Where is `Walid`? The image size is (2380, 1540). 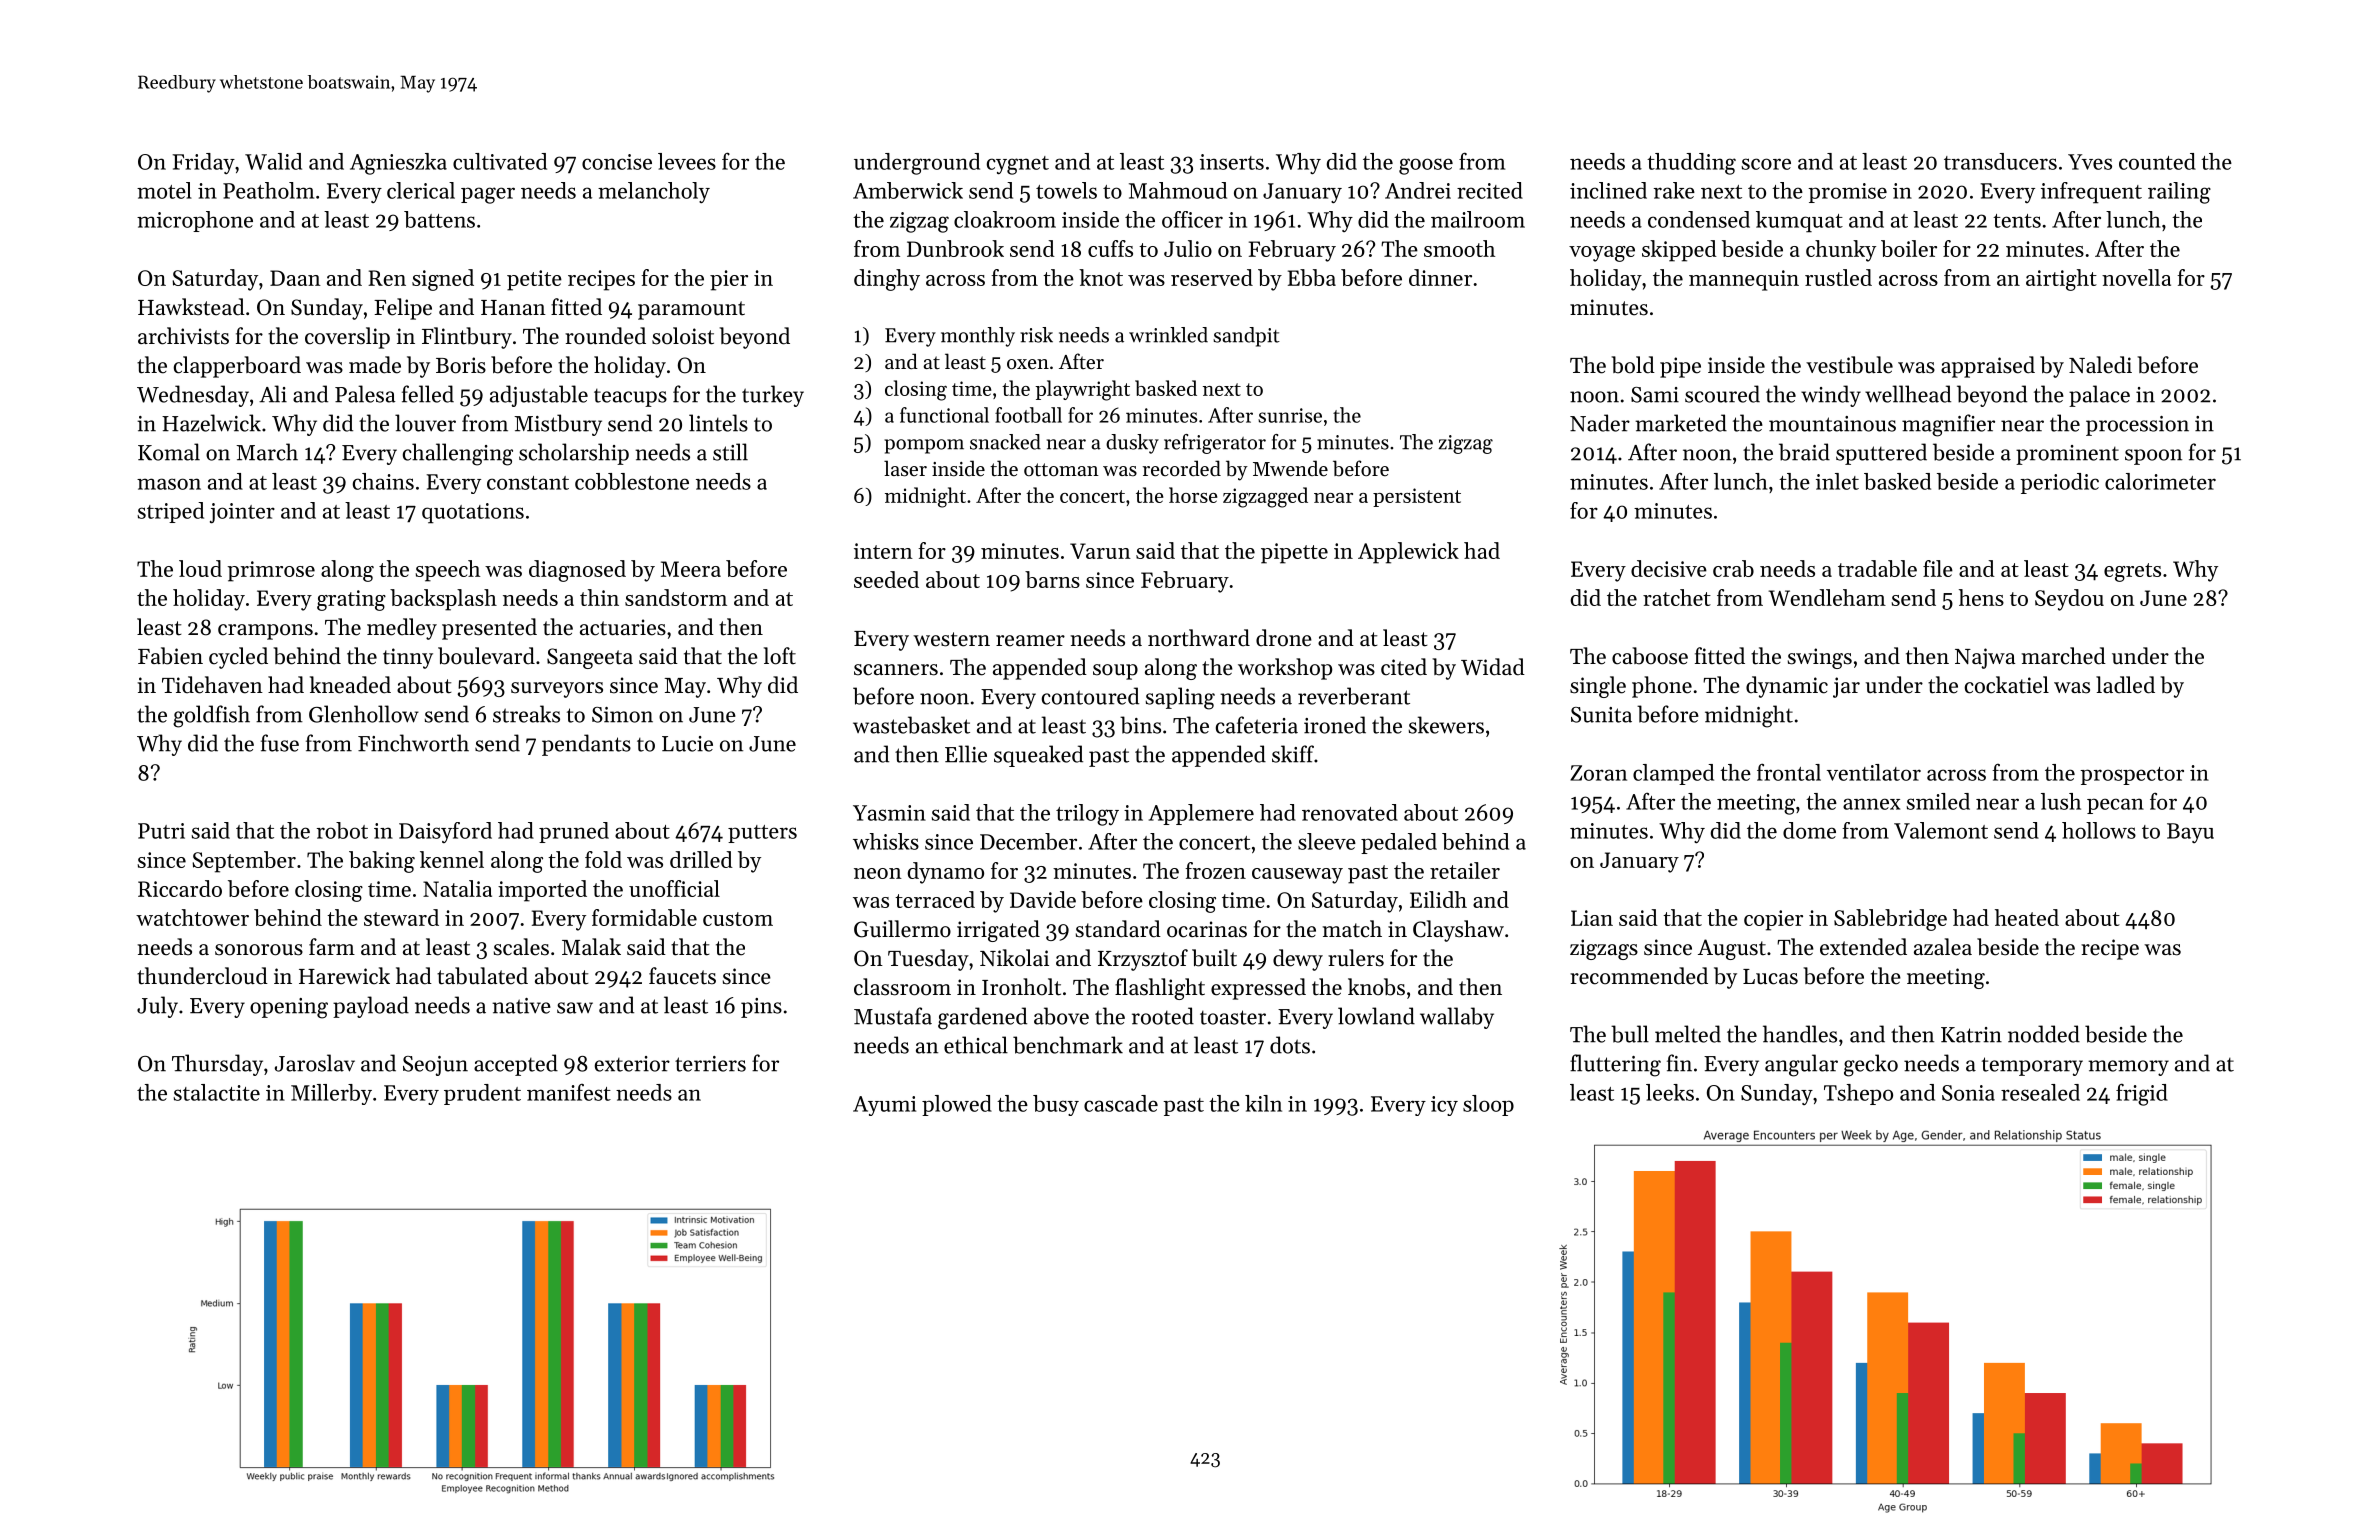 Walid is located at coordinates (273, 161).
